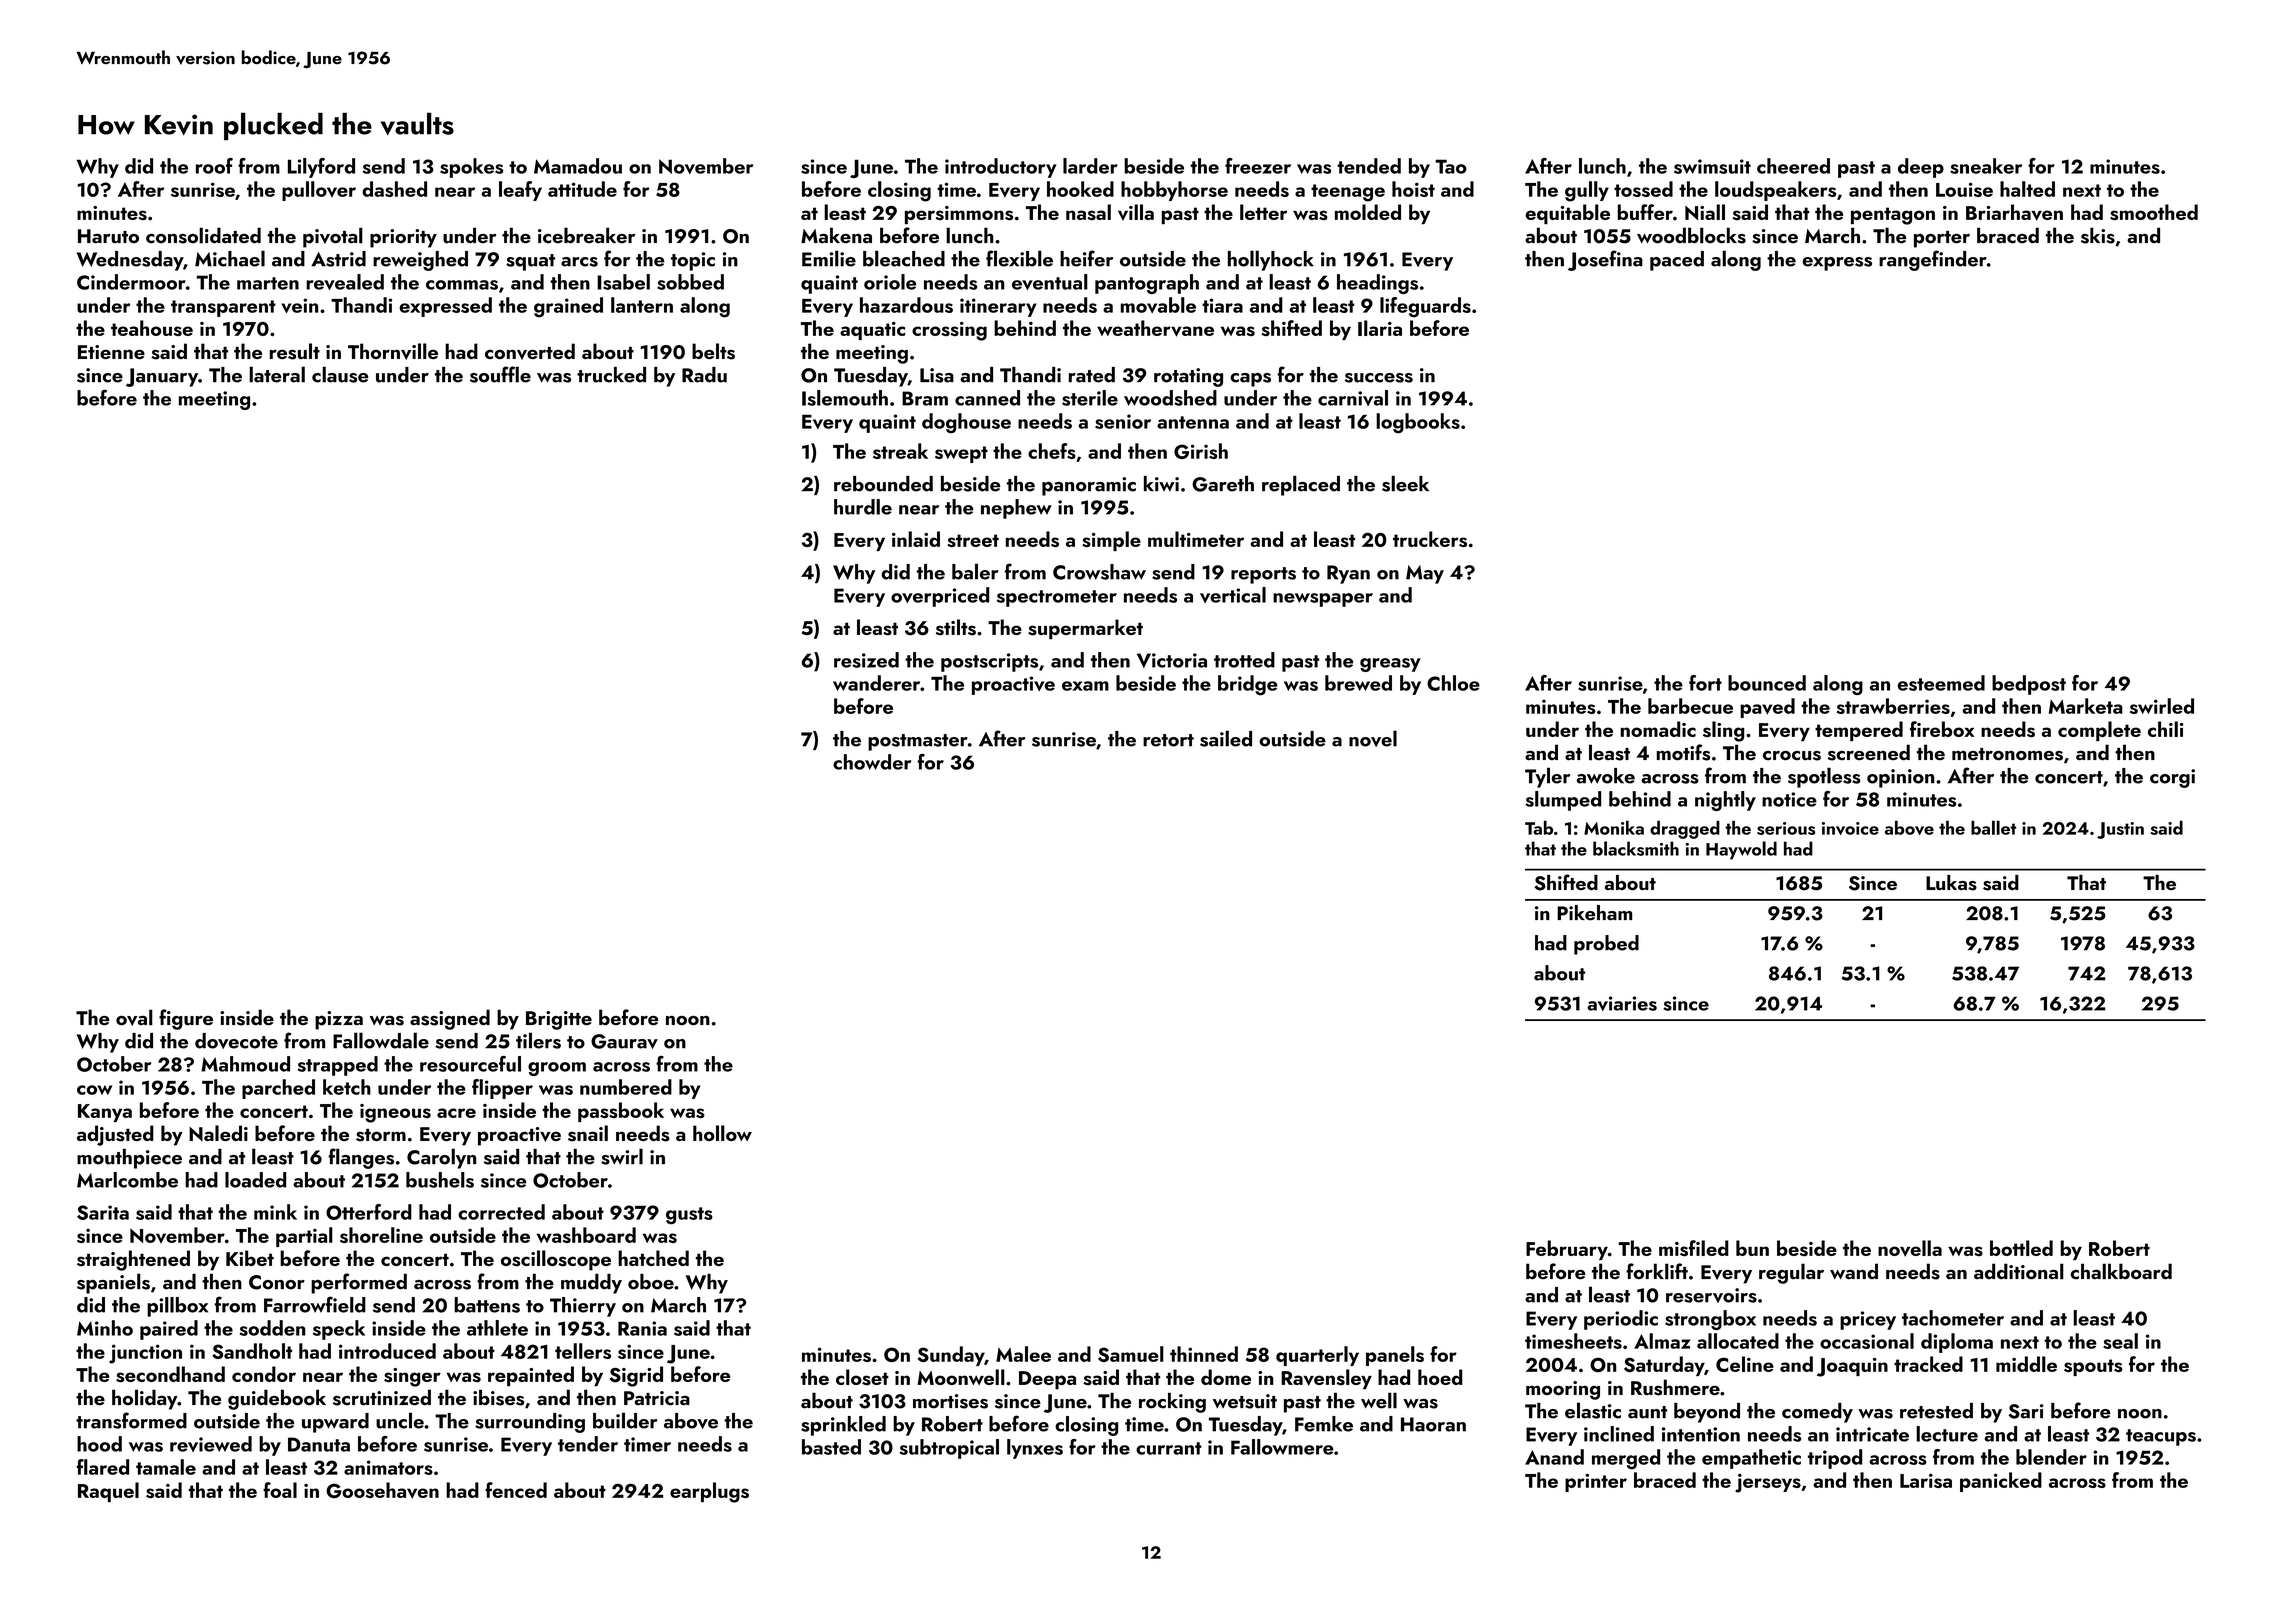 This screenshot has width=2282, height=1614. What do you see at coordinates (1768, 1483) in the screenshot?
I see `jerseys` at bounding box center [1768, 1483].
